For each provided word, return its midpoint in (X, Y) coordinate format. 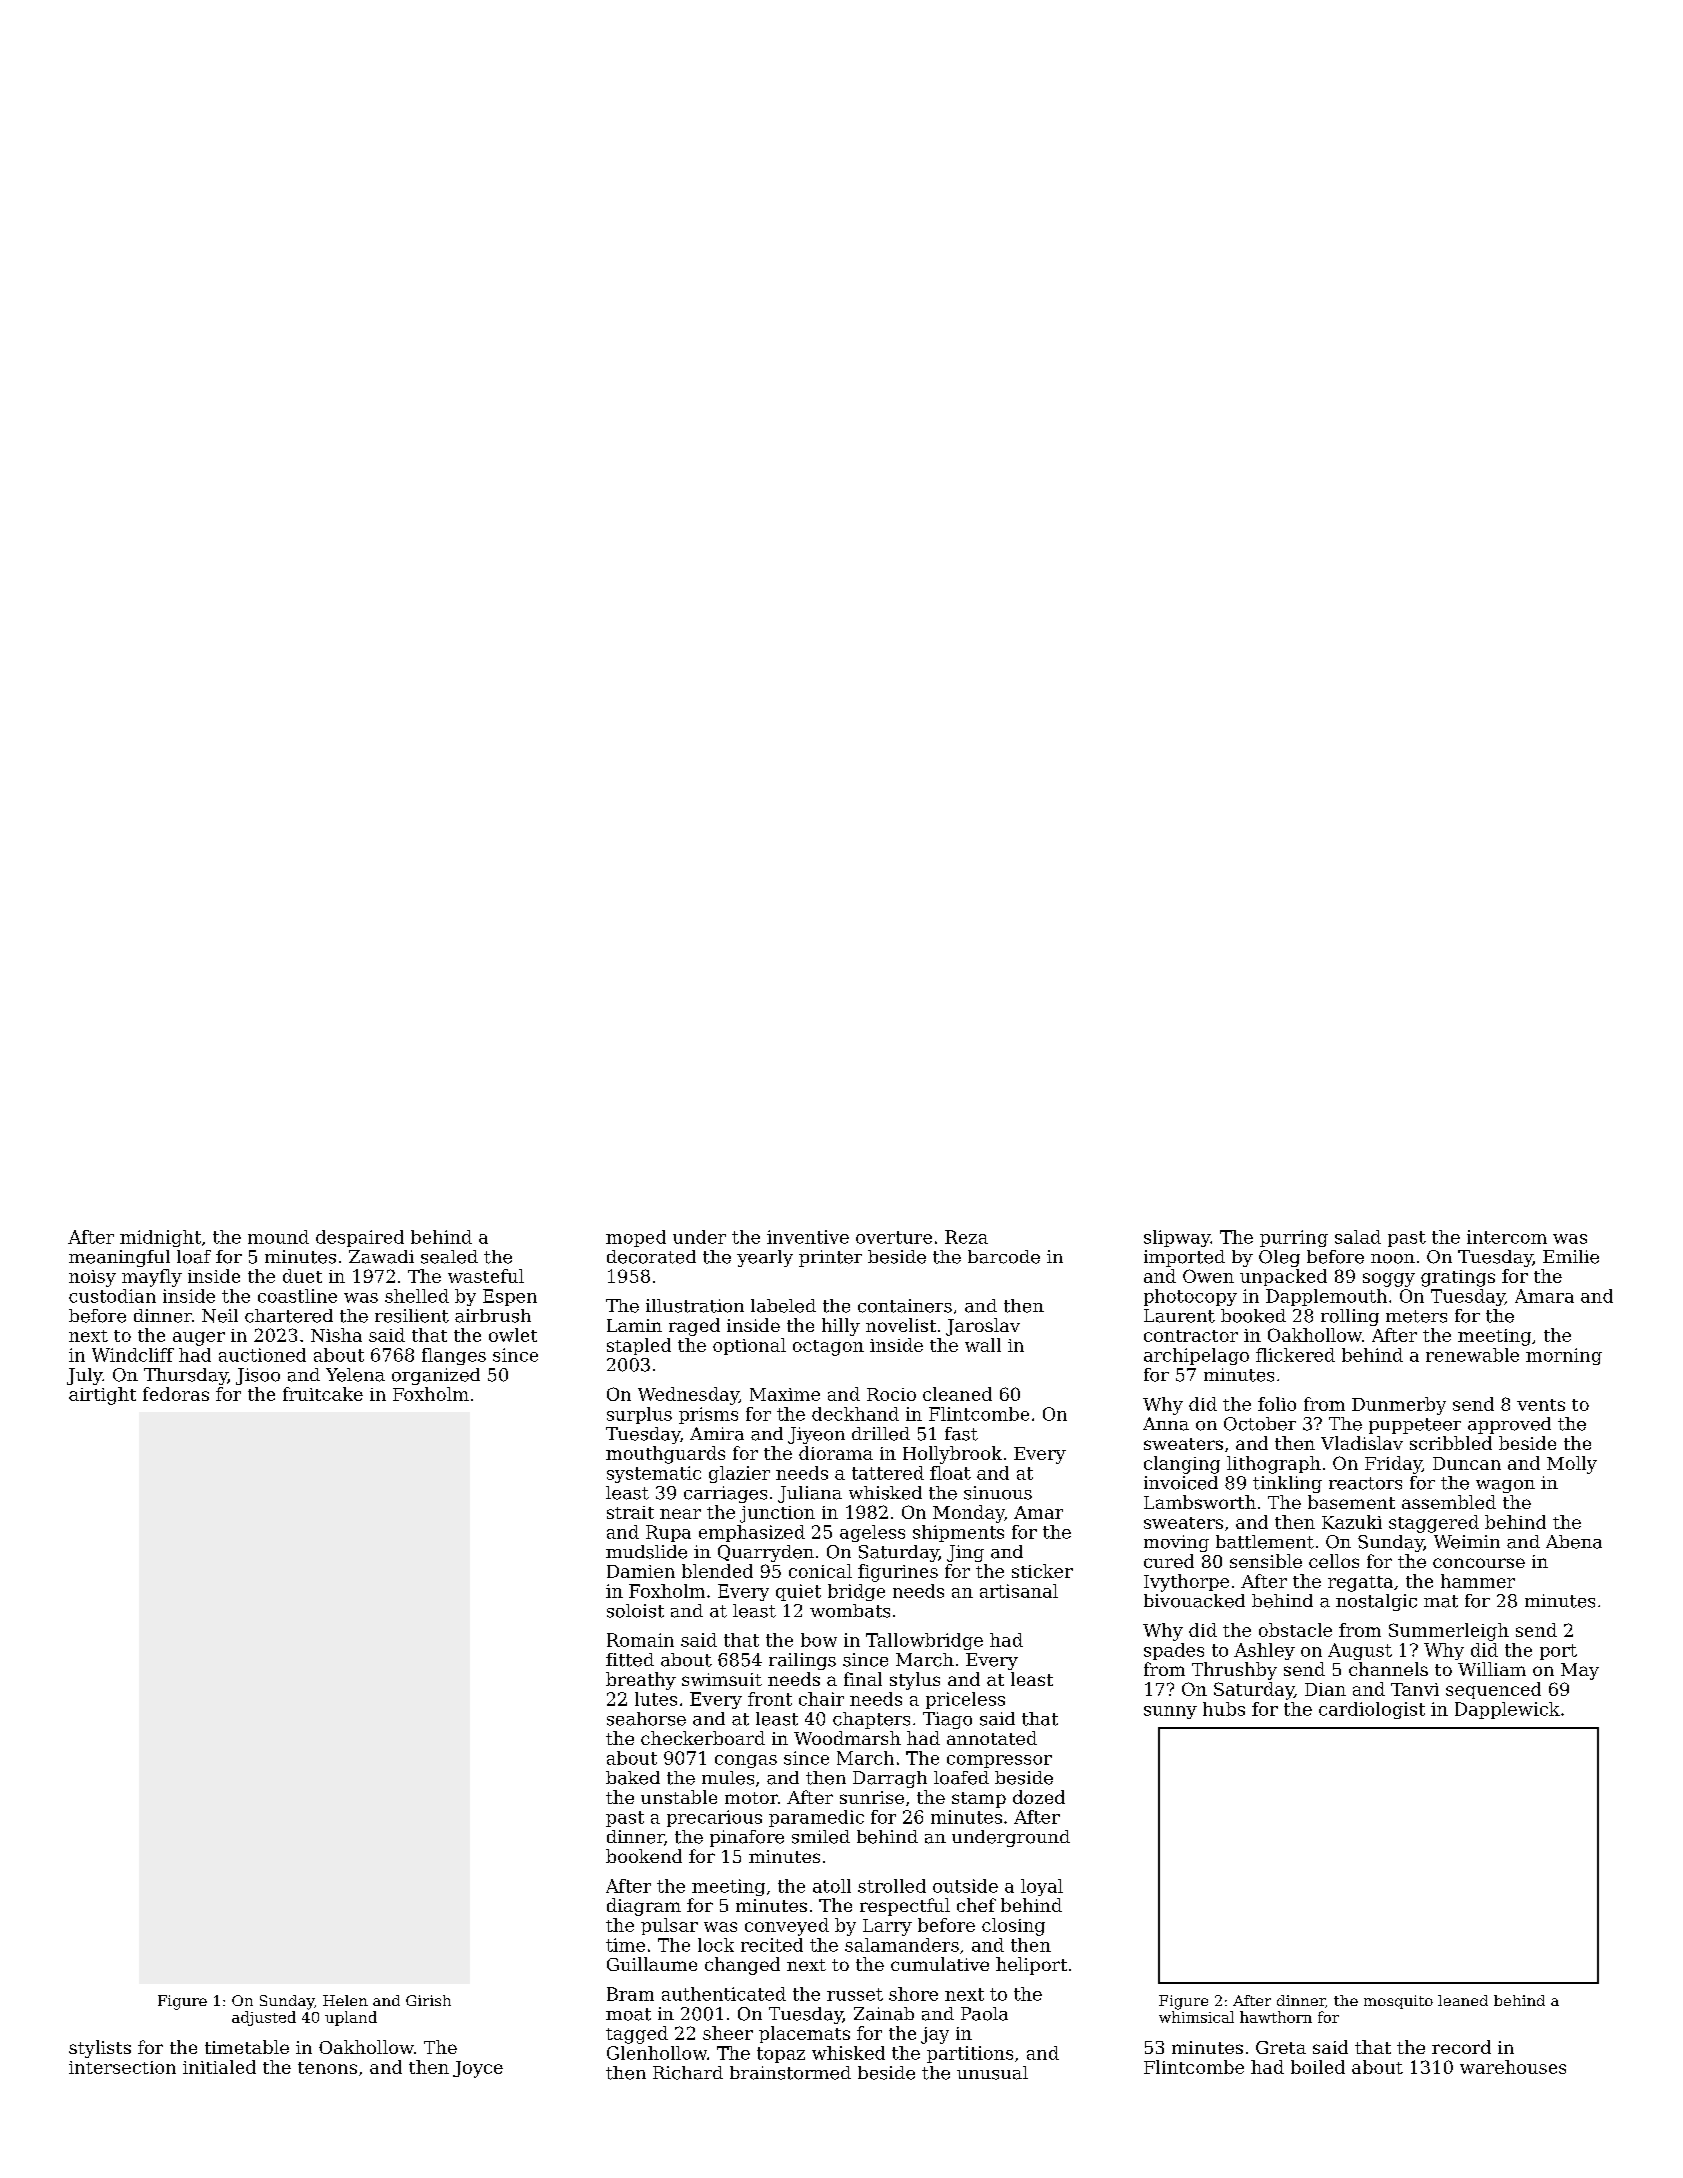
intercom (1507, 1237)
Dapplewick (1507, 1710)
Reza (966, 1237)
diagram (644, 1907)
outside (965, 1886)
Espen (510, 1297)
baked (633, 1778)
